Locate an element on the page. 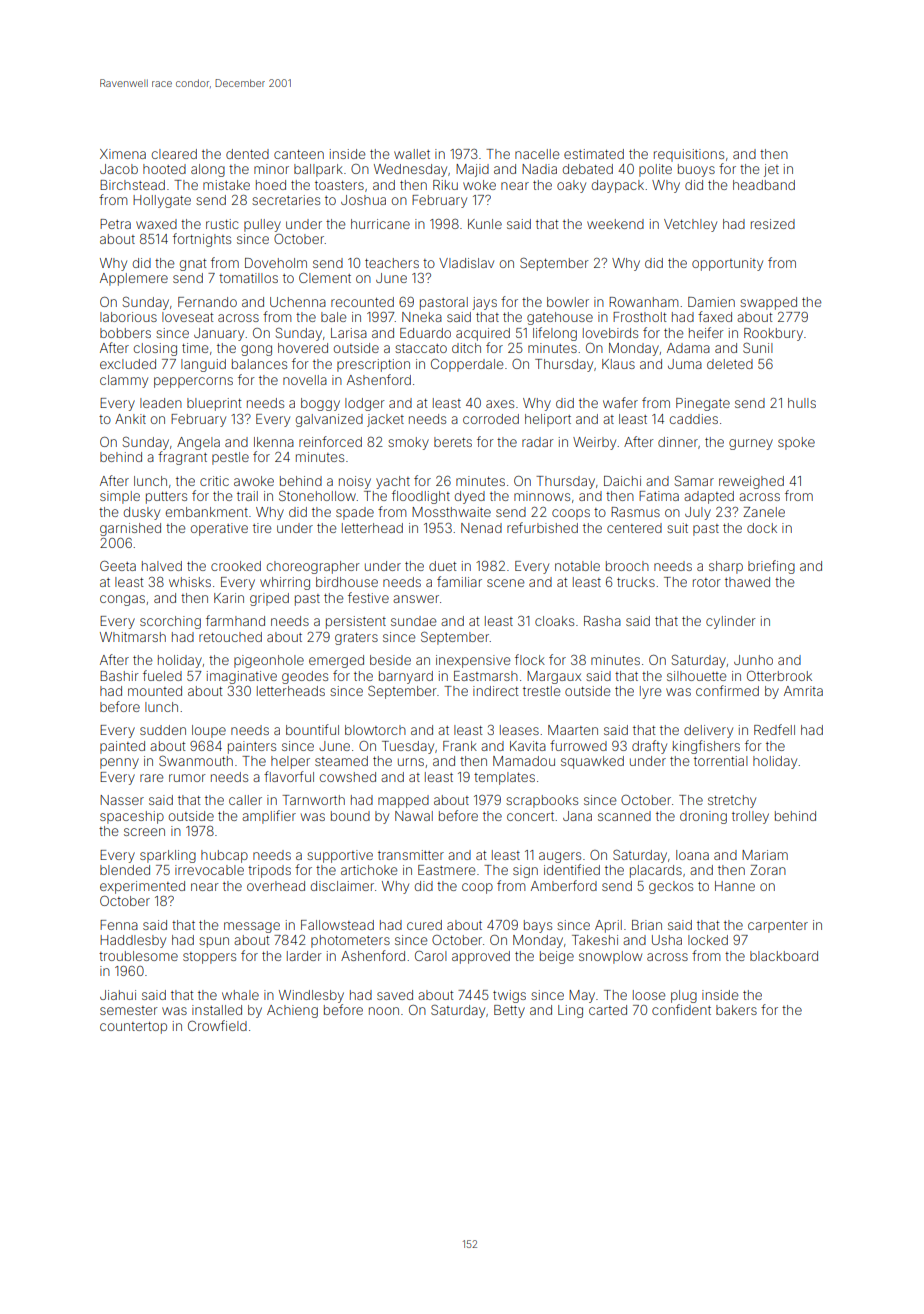 This image has height=1314, width=924. Zoran is located at coordinates (768, 870).
